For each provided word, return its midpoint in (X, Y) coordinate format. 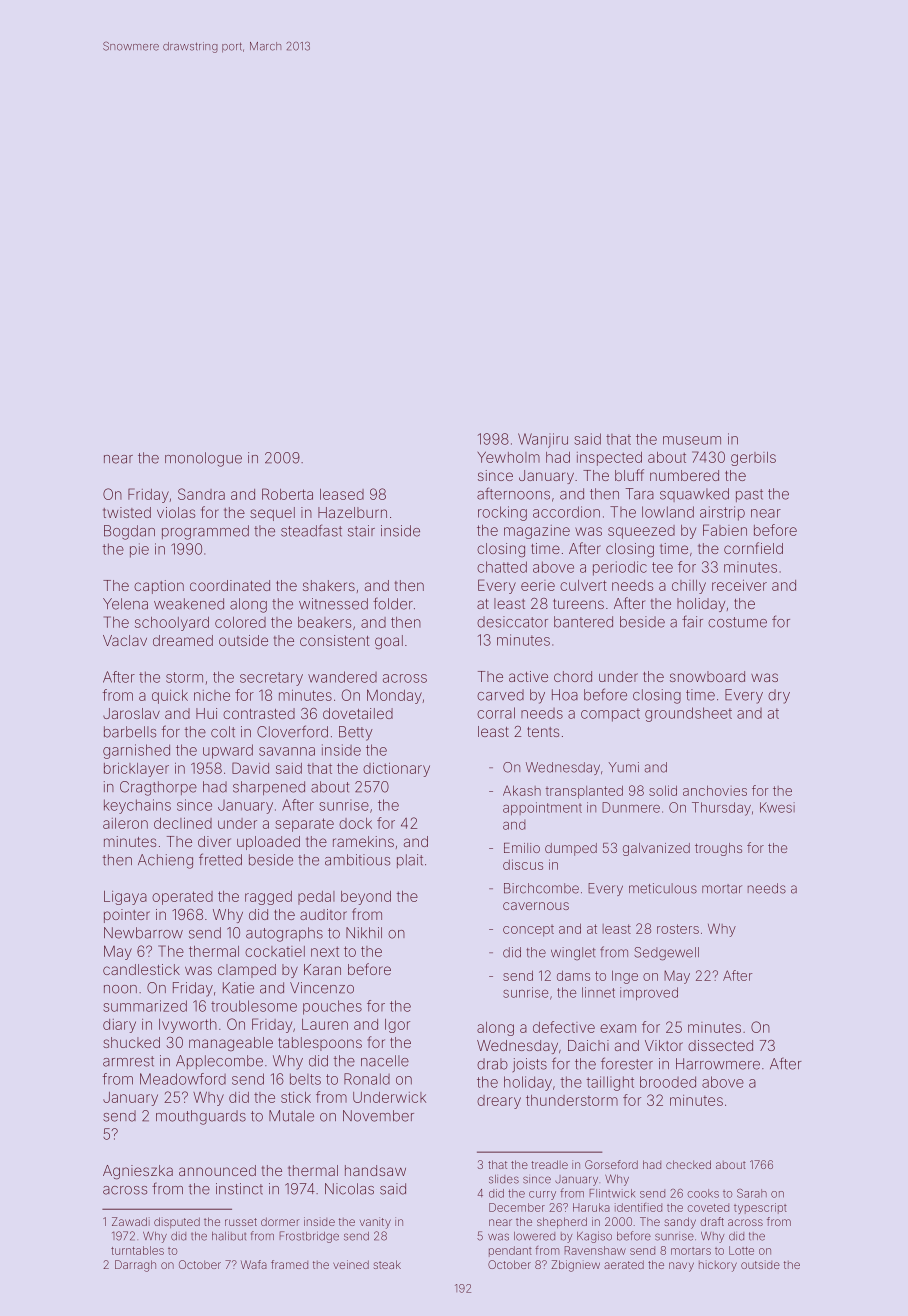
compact (610, 715)
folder (393, 603)
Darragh (135, 1266)
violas (176, 512)
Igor (397, 1026)
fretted (220, 859)
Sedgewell (666, 954)
